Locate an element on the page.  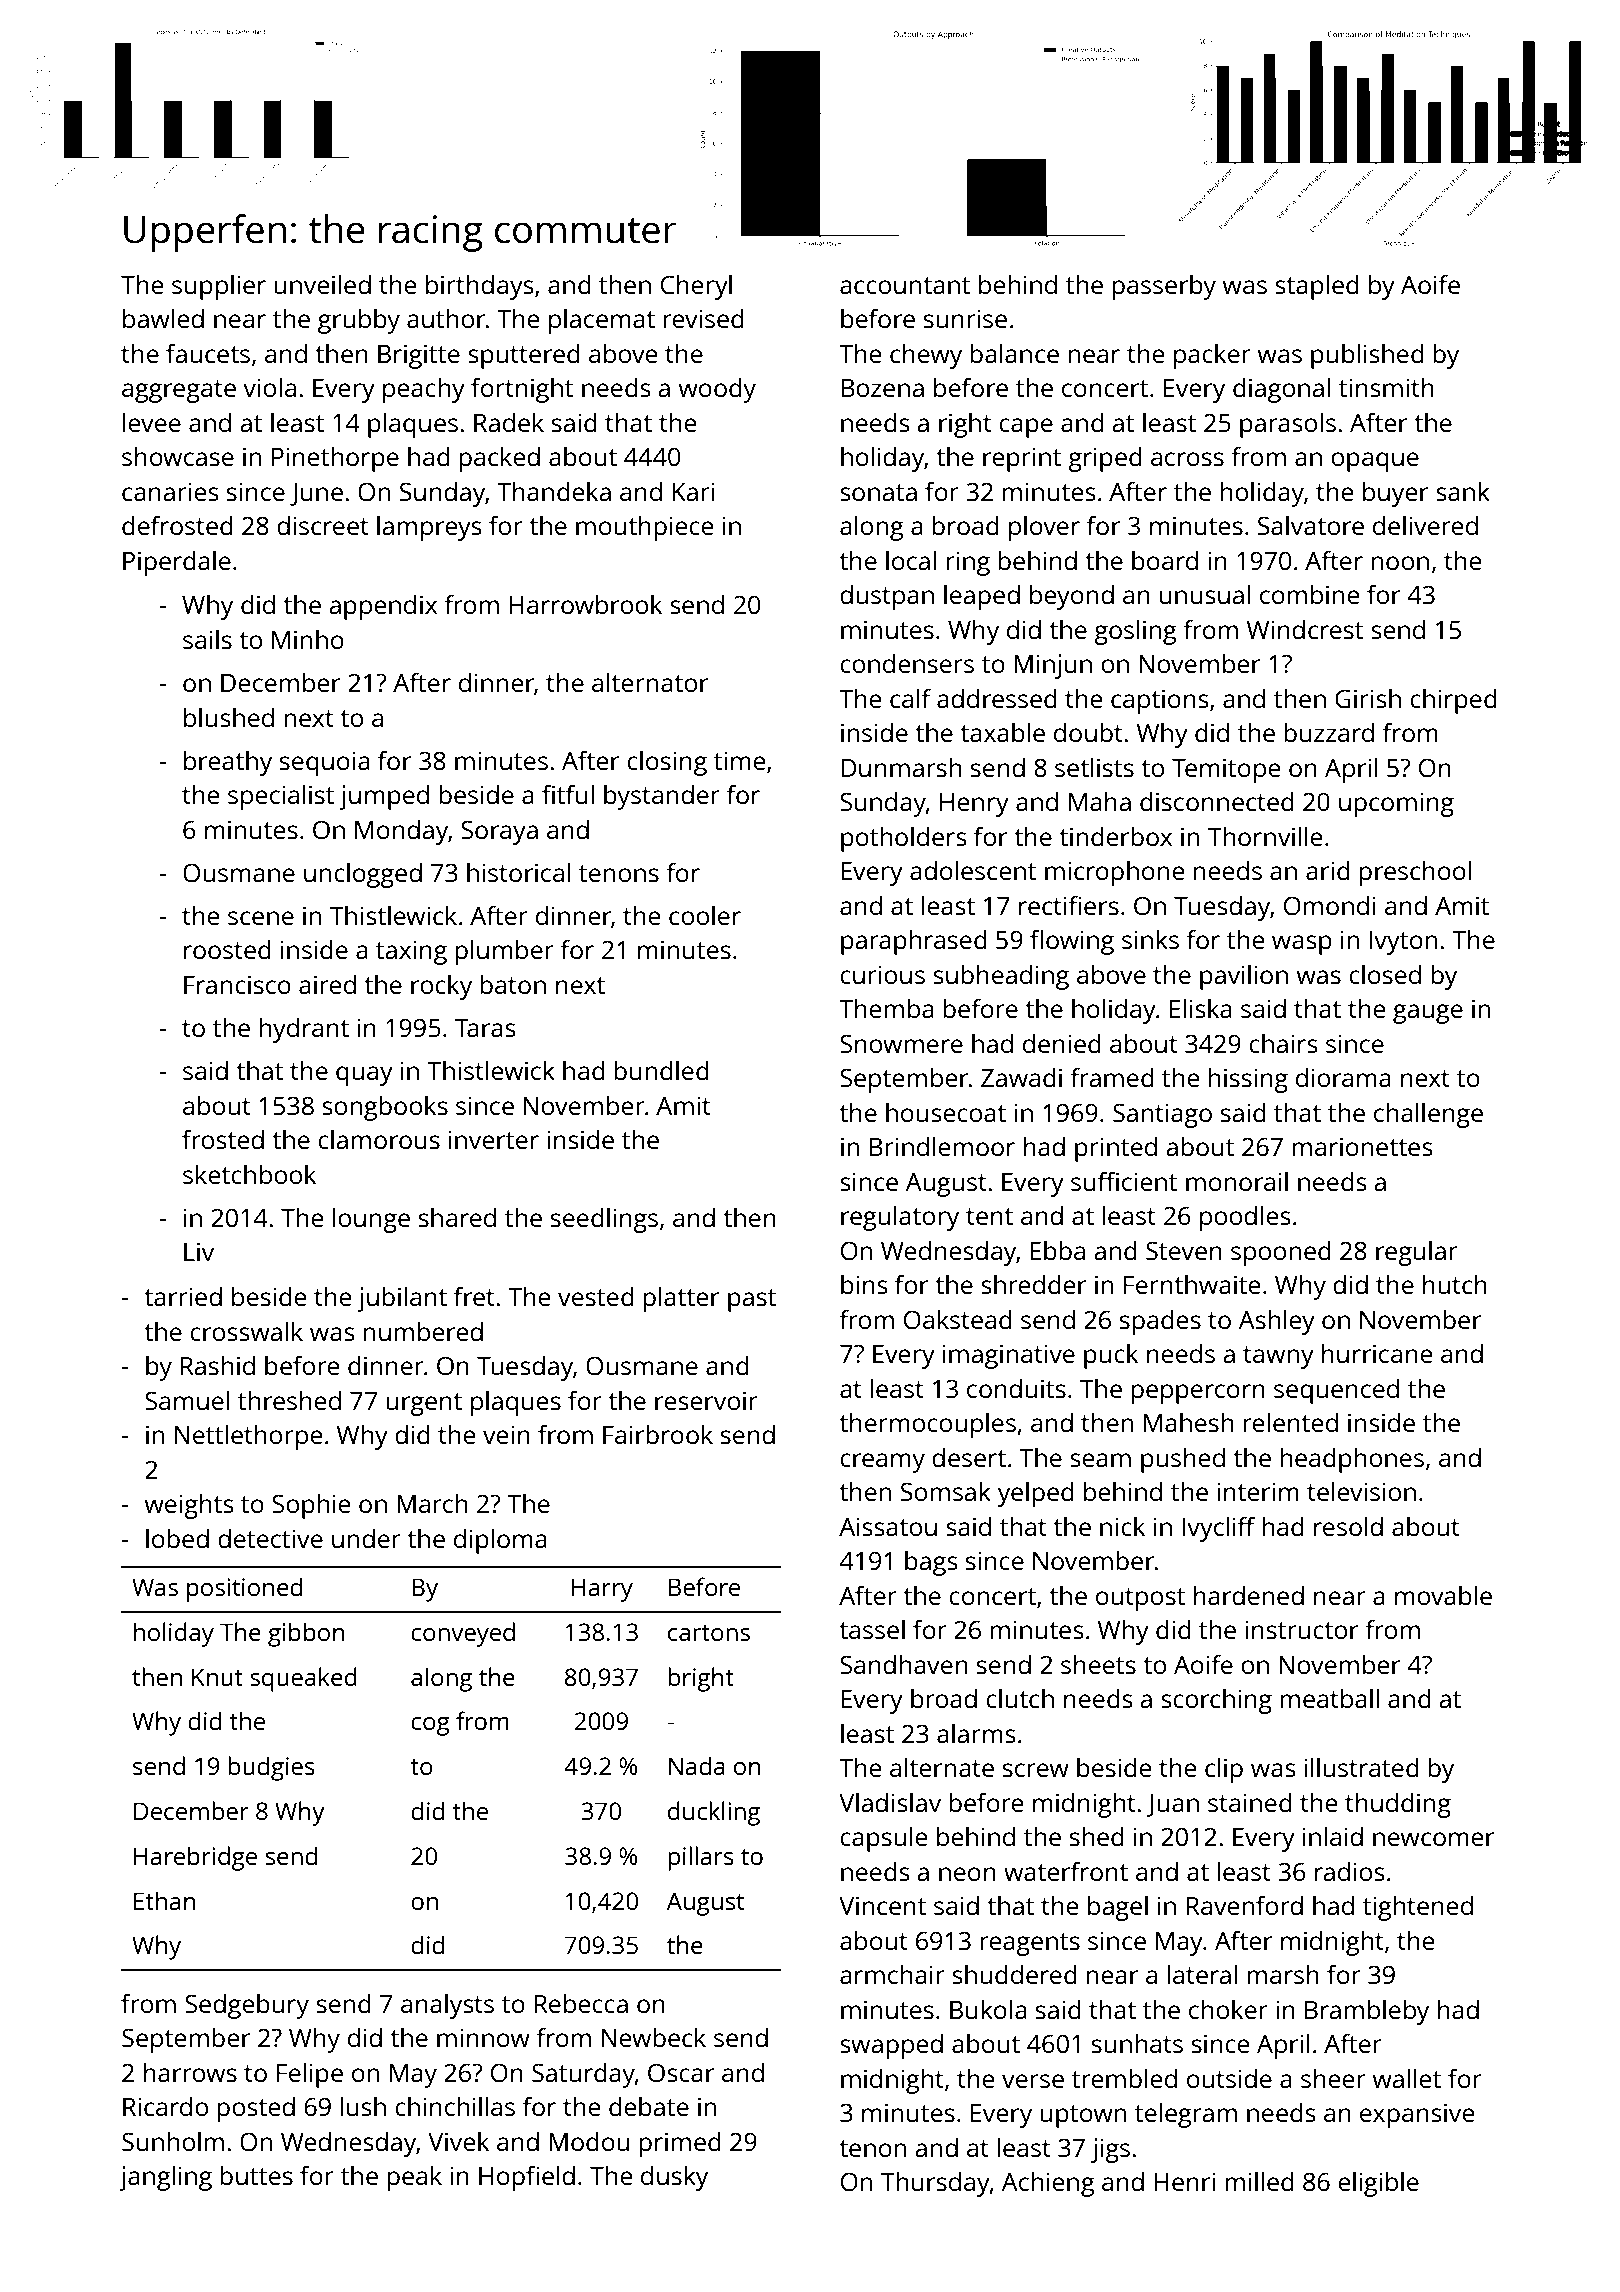
platter is located at coordinates (681, 1299).
